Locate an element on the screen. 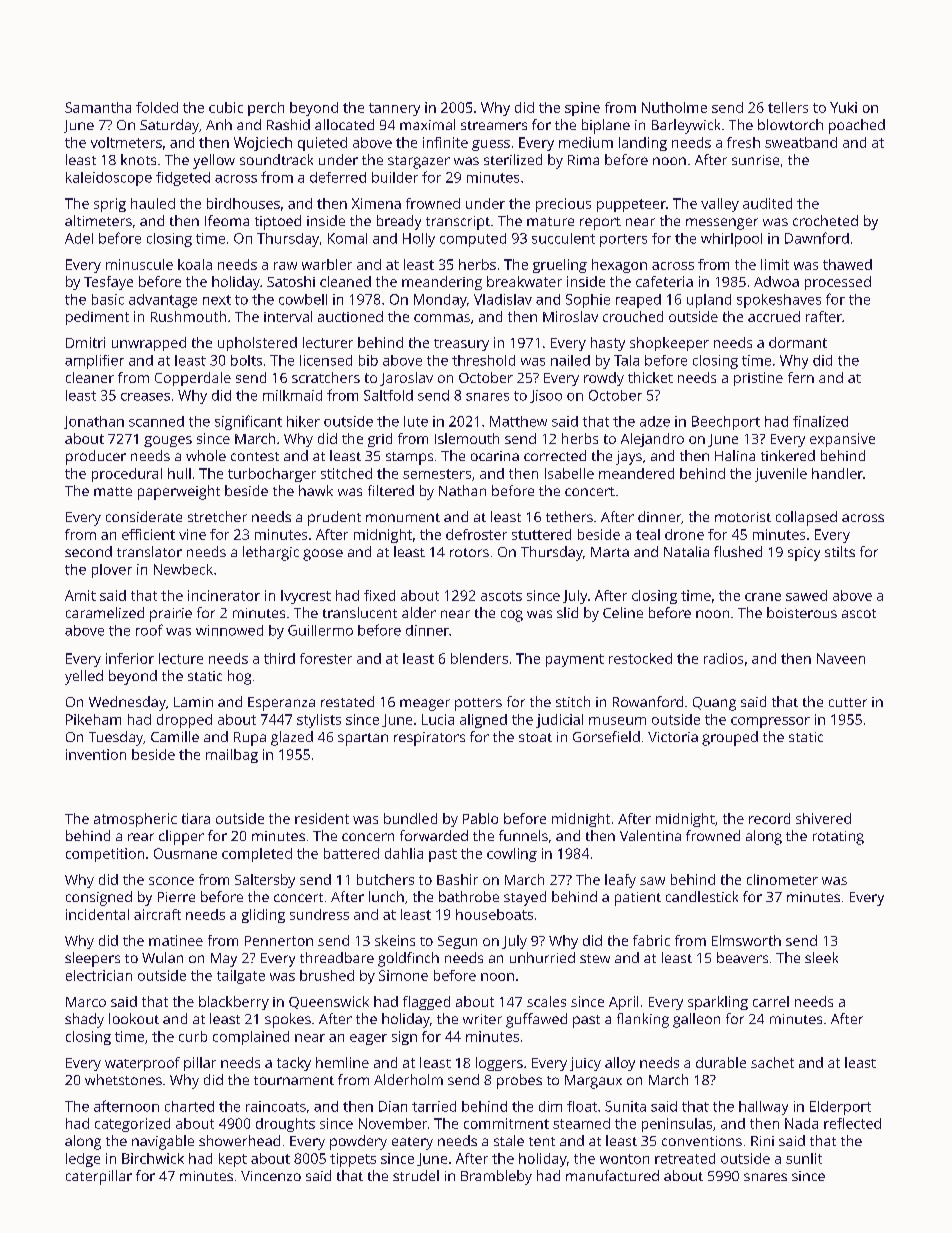 Image resolution: width=952 pixels, height=1233 pixels. sunlit is located at coordinates (804, 1158).
